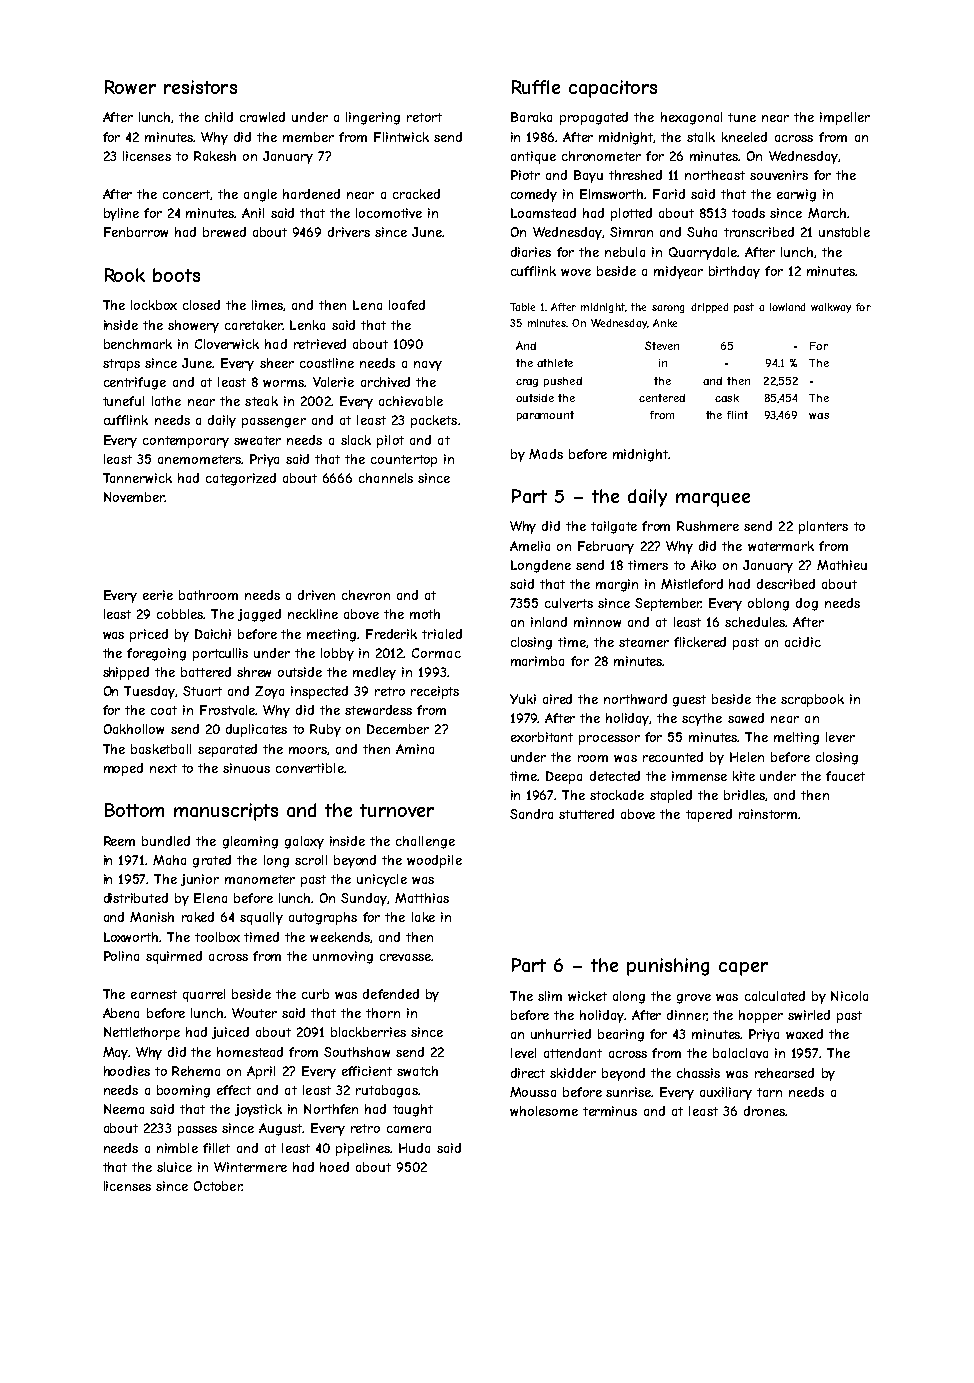 The image size is (974, 1383). What do you see at coordinates (256, 730) in the screenshot?
I see `duplicates` at bounding box center [256, 730].
